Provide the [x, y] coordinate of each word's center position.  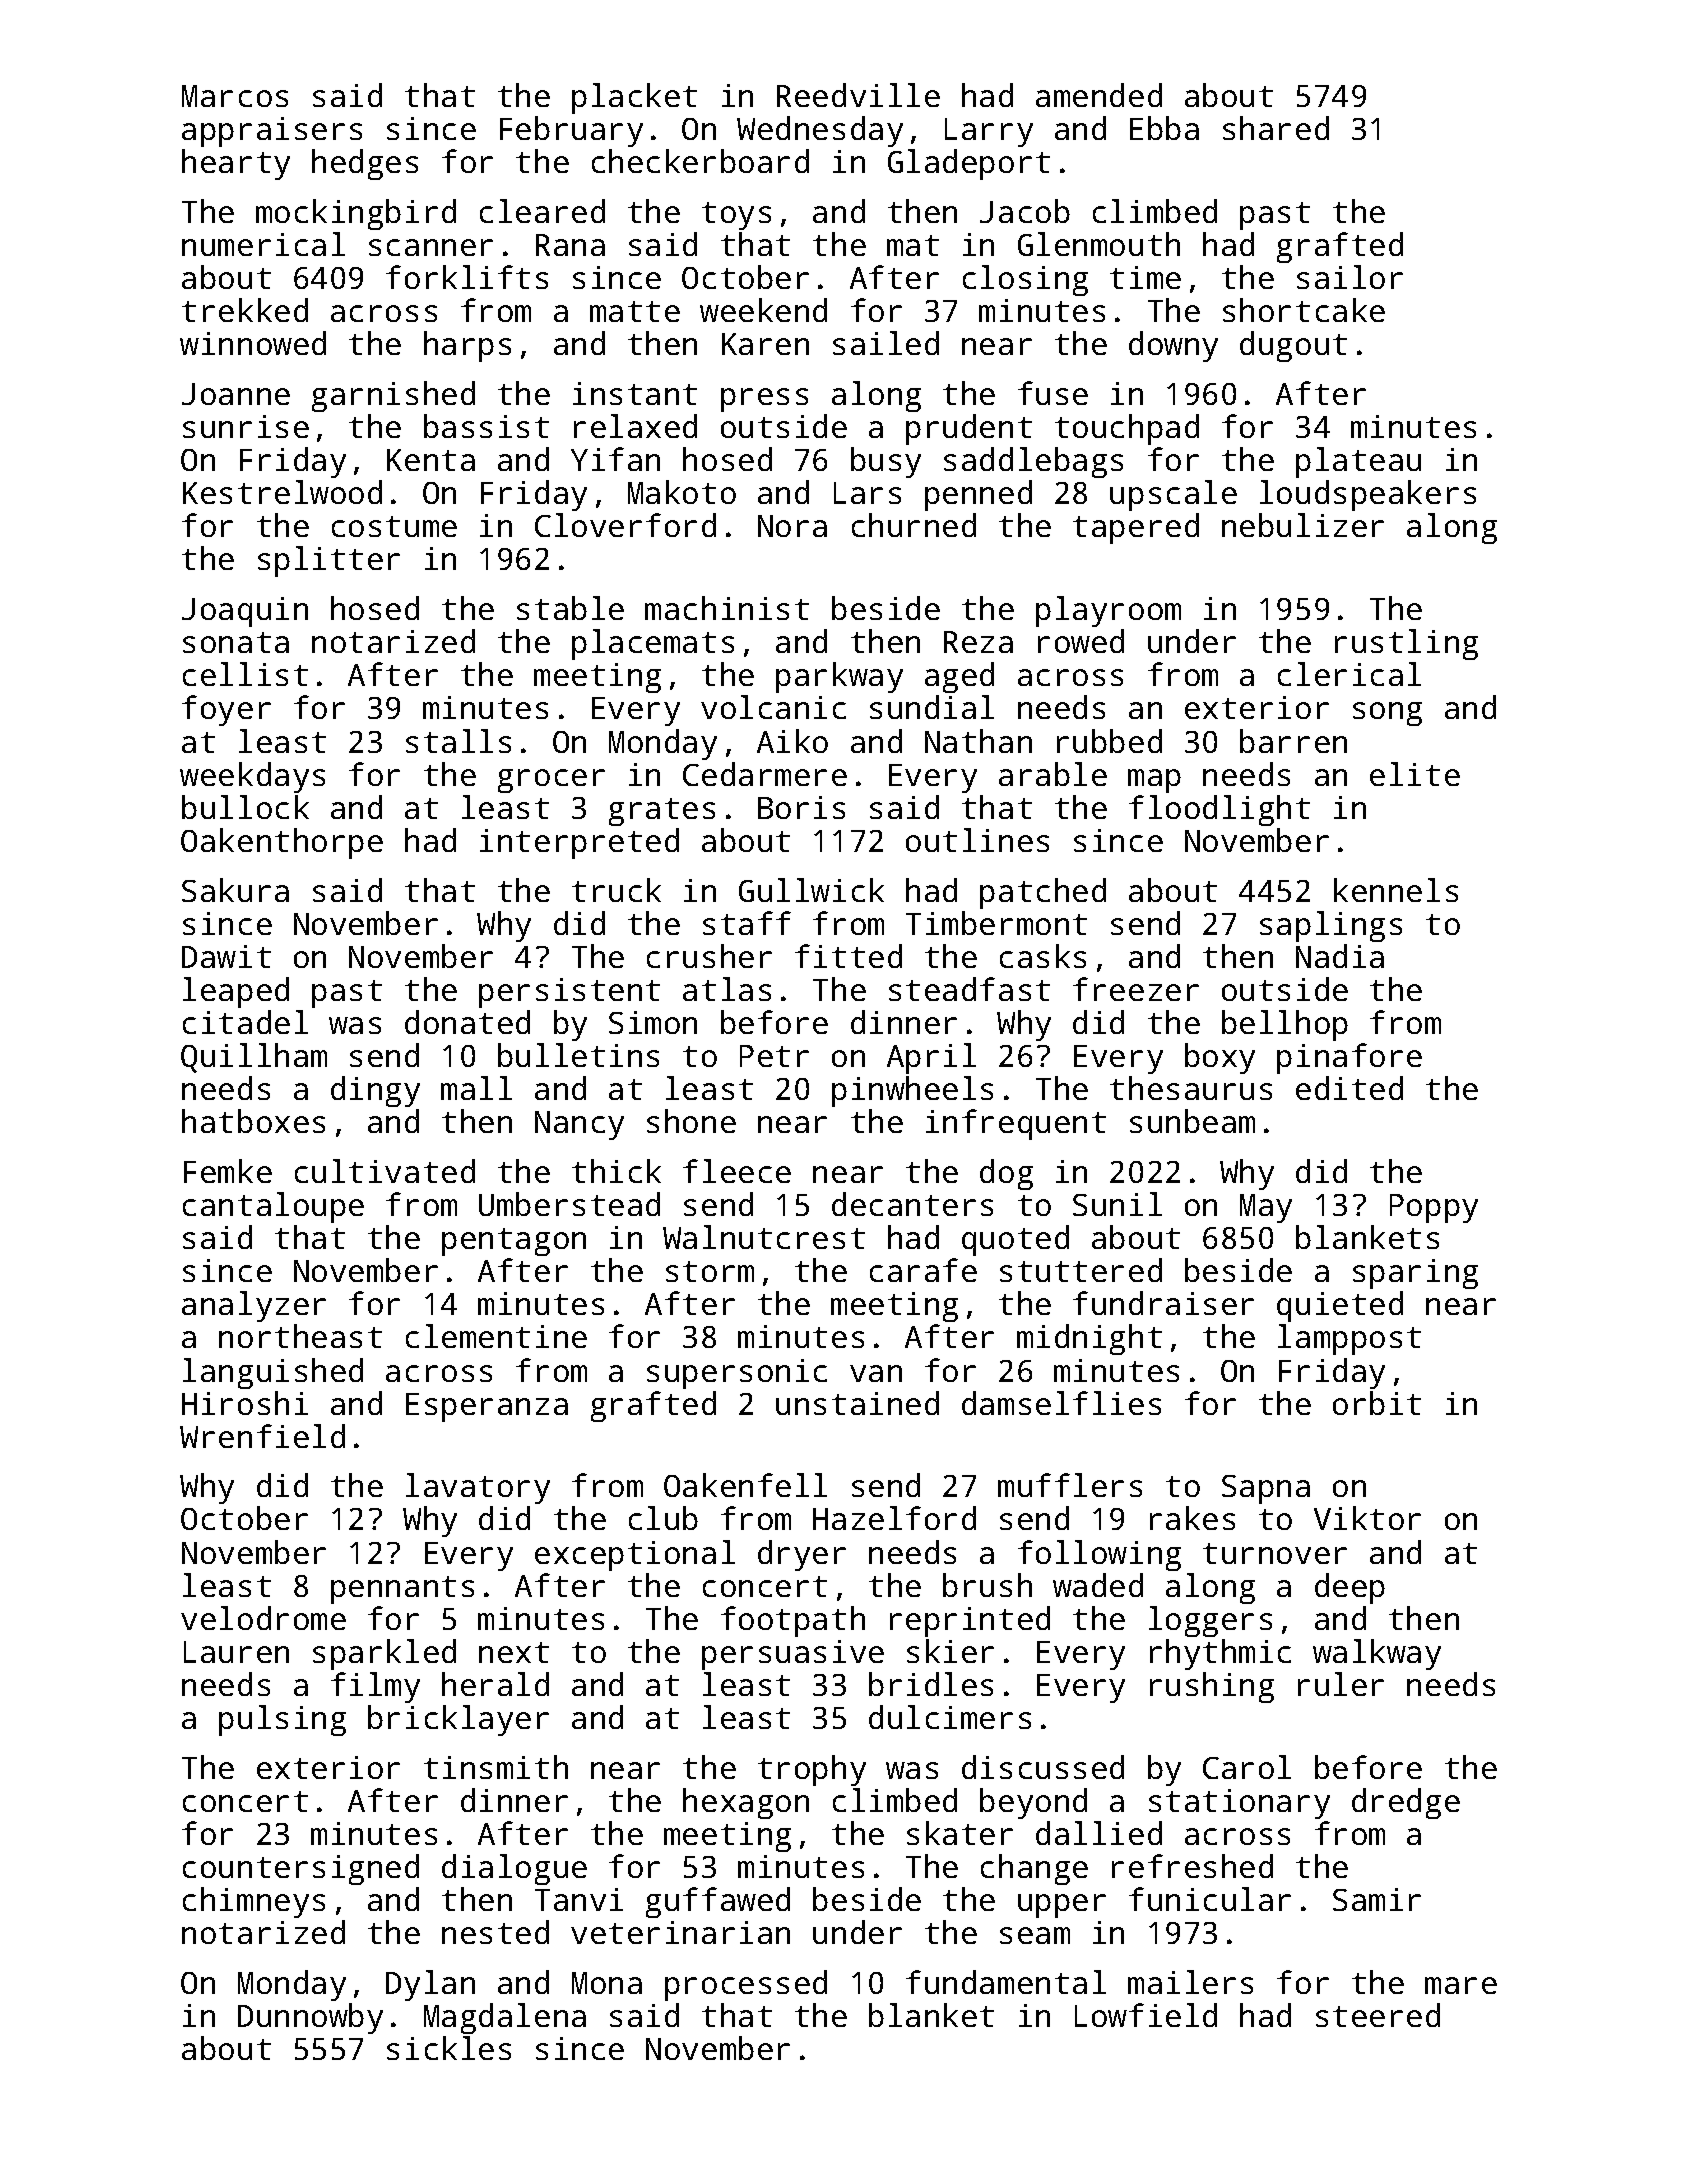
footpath [793, 1621]
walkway [1377, 1654]
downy [1173, 346]
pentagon [514, 1242]
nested [495, 1932]
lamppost [1349, 1339]
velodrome [263, 1618]
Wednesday [820, 131]
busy [886, 462]
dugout [1293, 346]
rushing [1212, 1687]
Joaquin [245, 612]
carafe [923, 1270]
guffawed [718, 1902]
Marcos [235, 96]
